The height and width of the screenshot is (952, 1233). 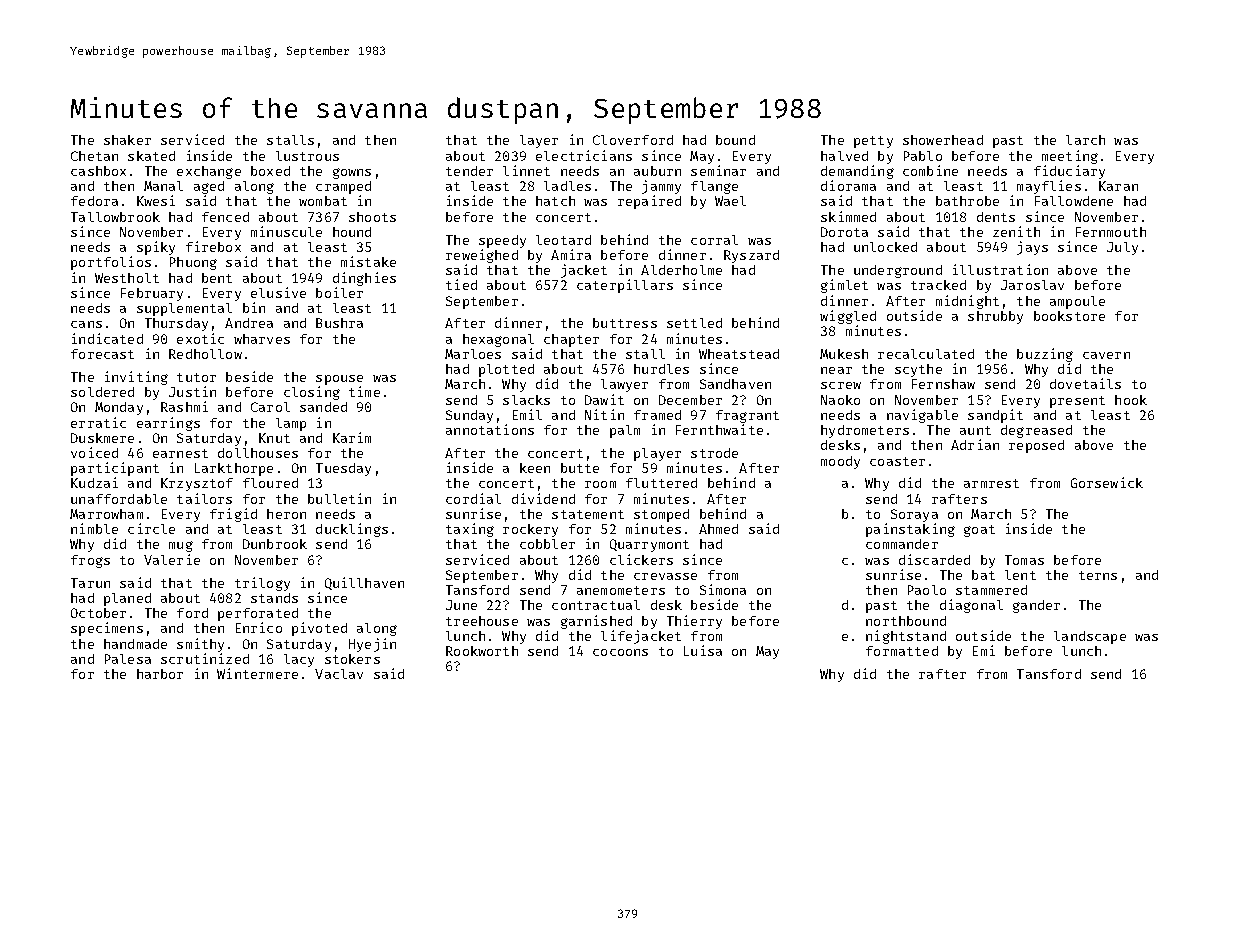 I want to click on corral, so click(x=714, y=240).
